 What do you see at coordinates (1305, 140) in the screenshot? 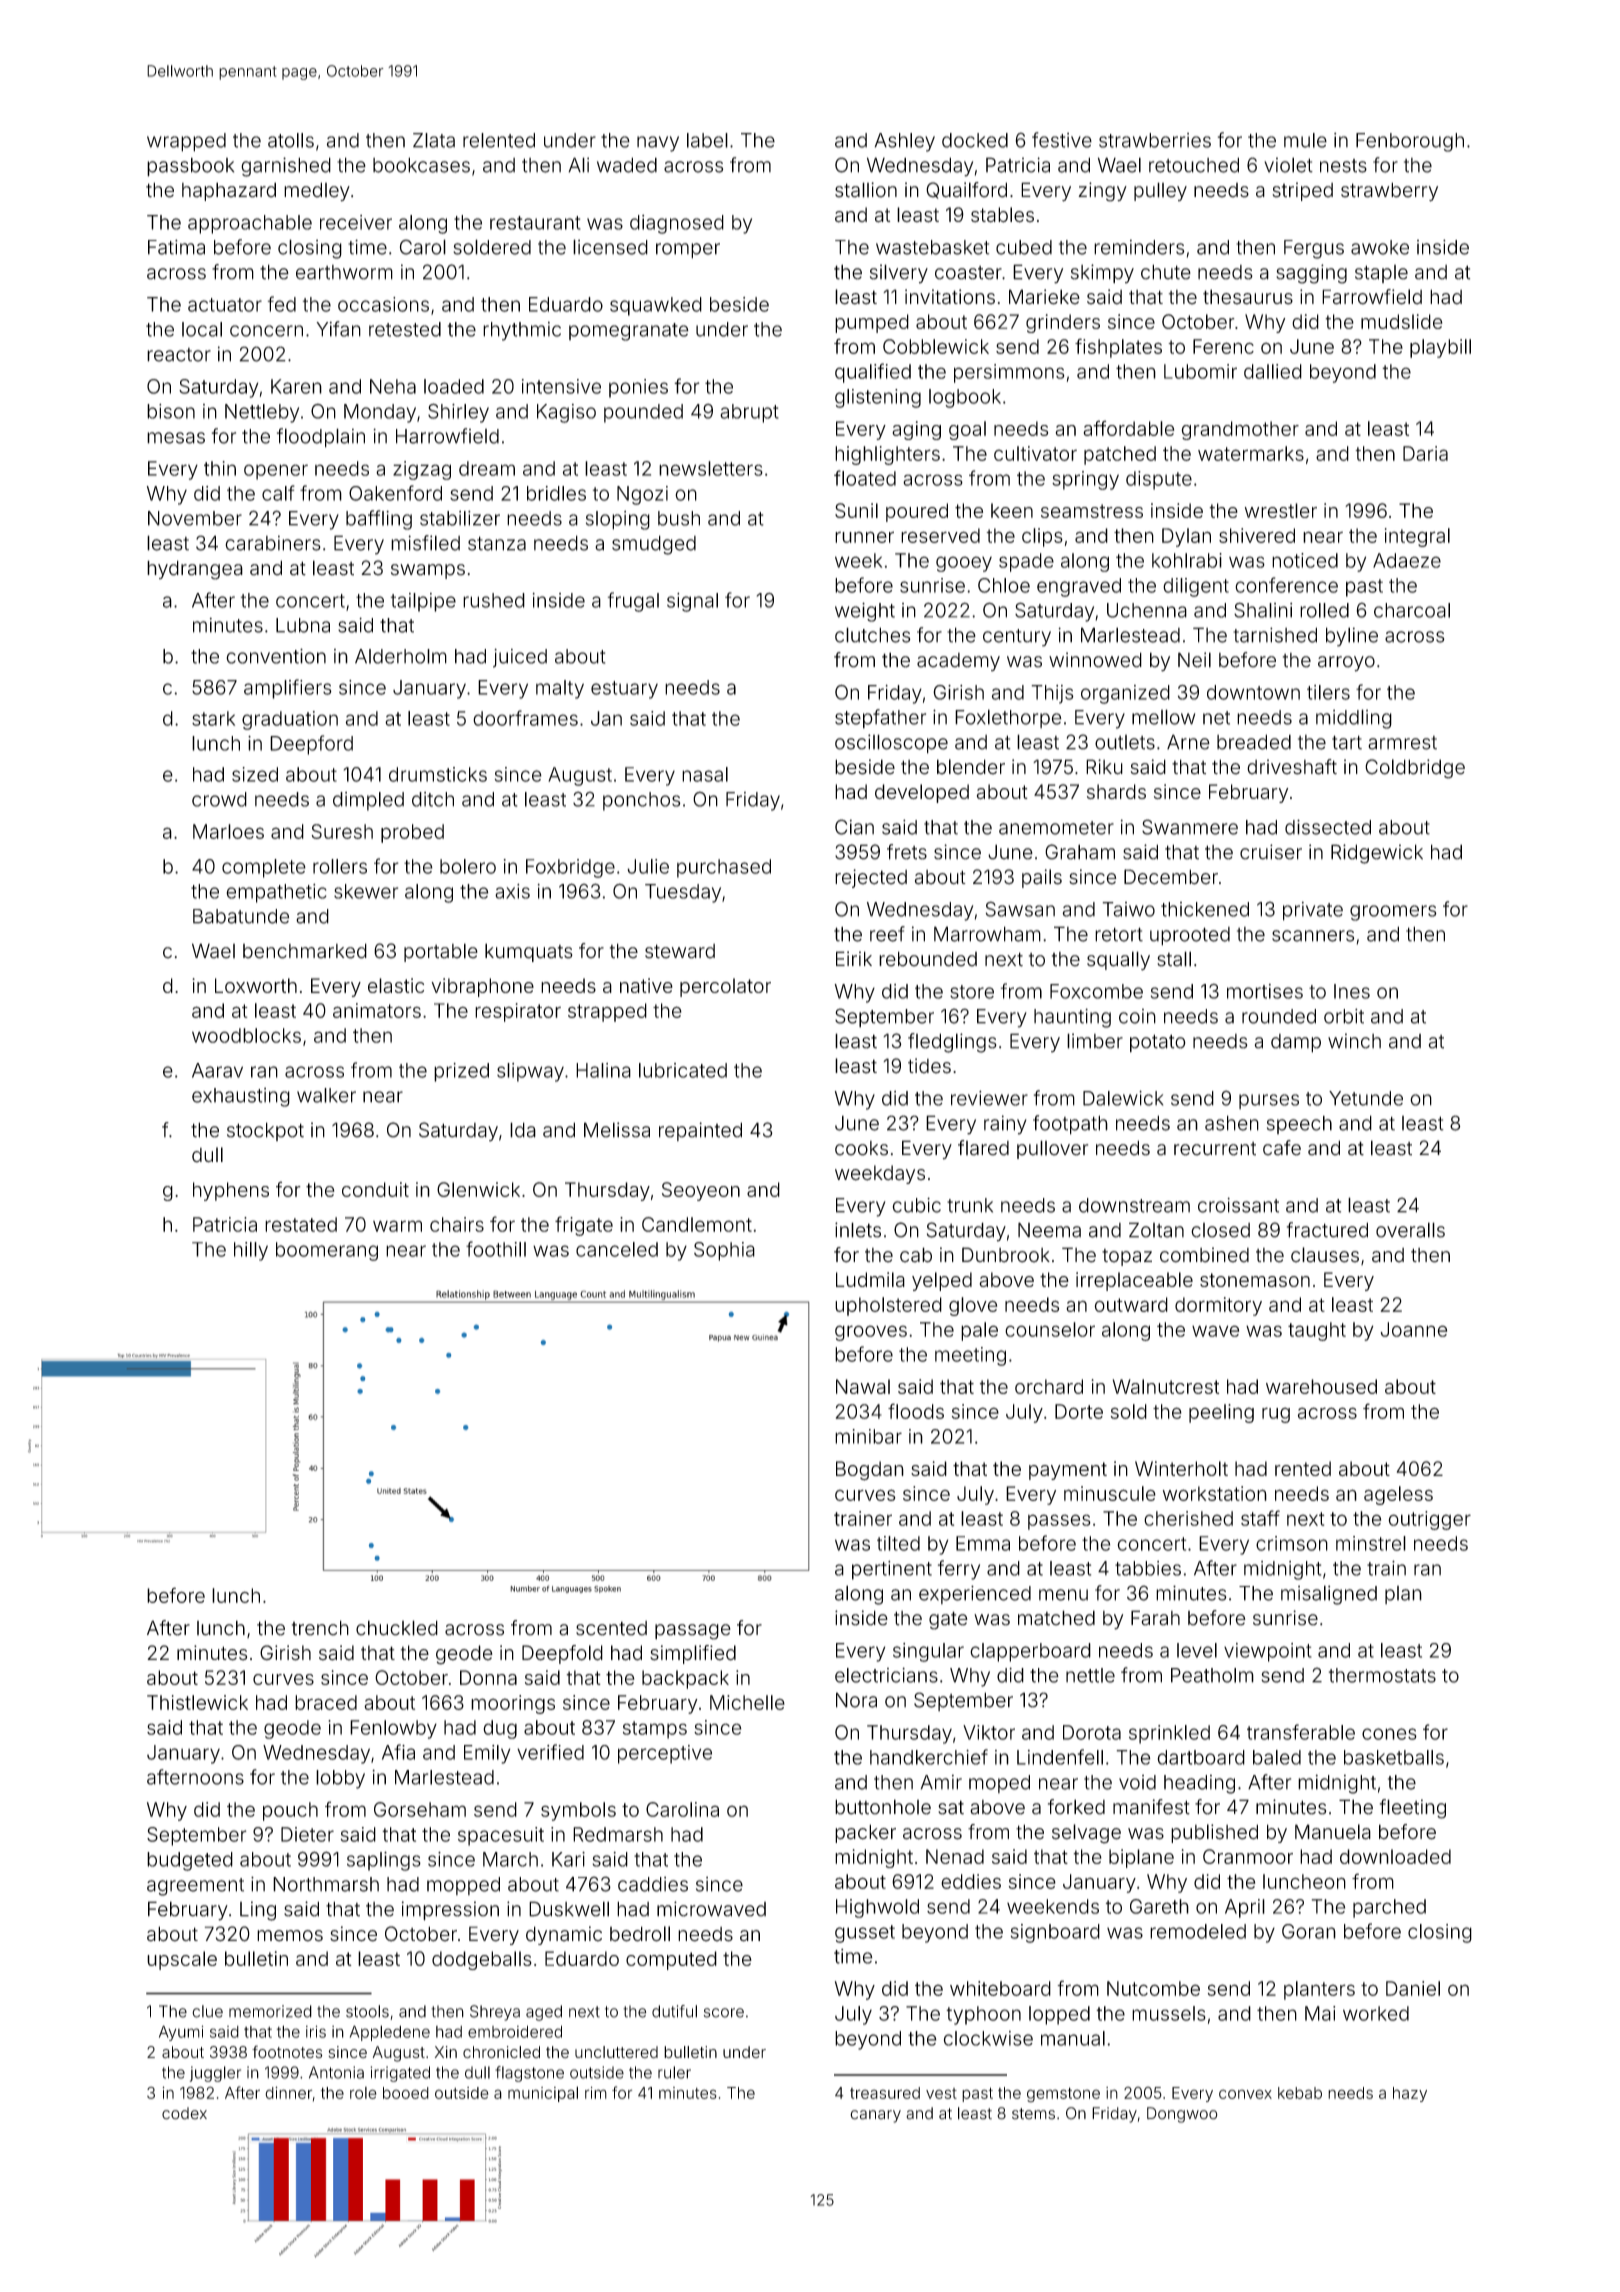
I see `mule` at bounding box center [1305, 140].
